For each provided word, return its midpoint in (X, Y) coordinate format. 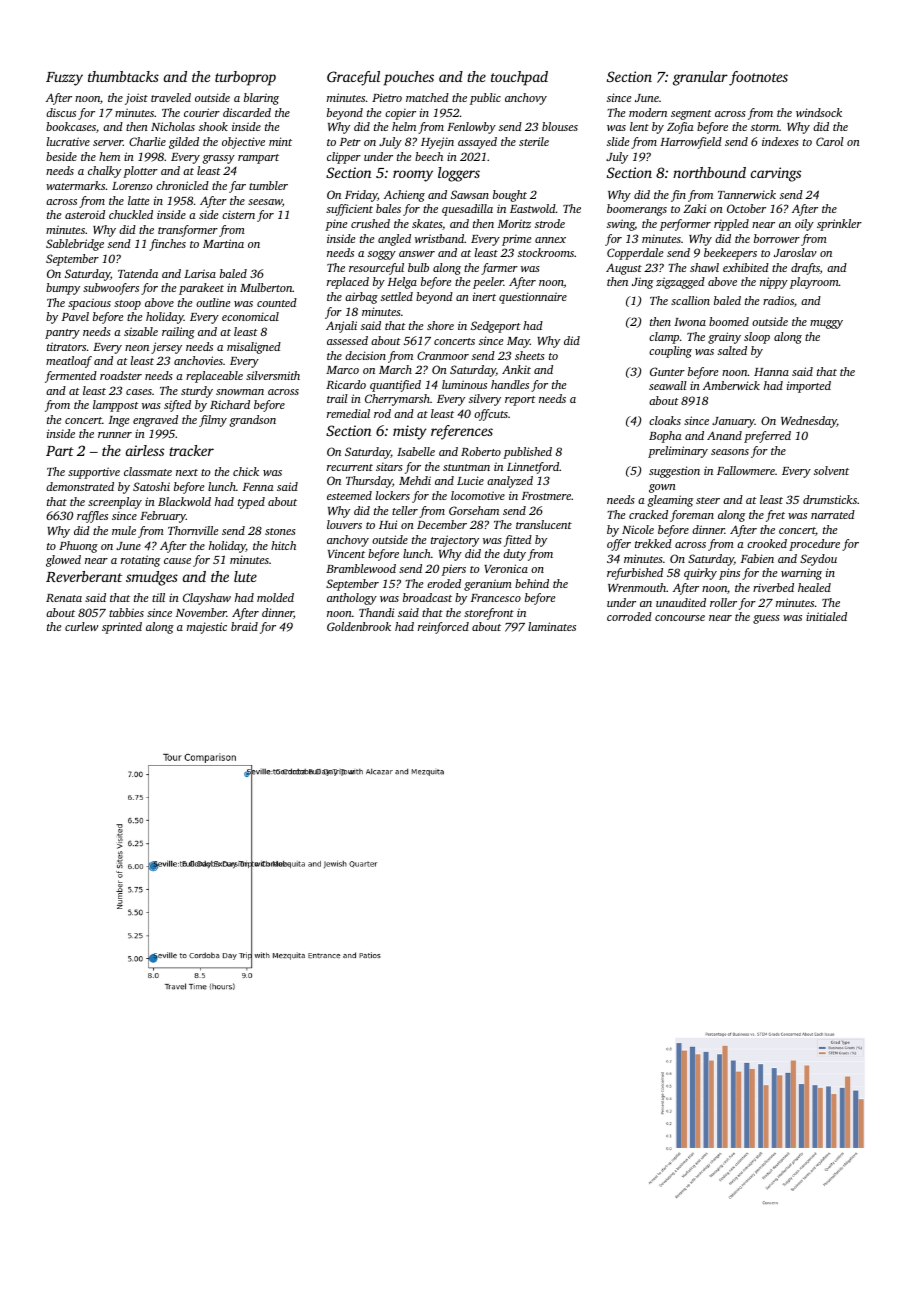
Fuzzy (64, 79)
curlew (81, 626)
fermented (71, 377)
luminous (464, 384)
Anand (724, 435)
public (485, 99)
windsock (819, 112)
